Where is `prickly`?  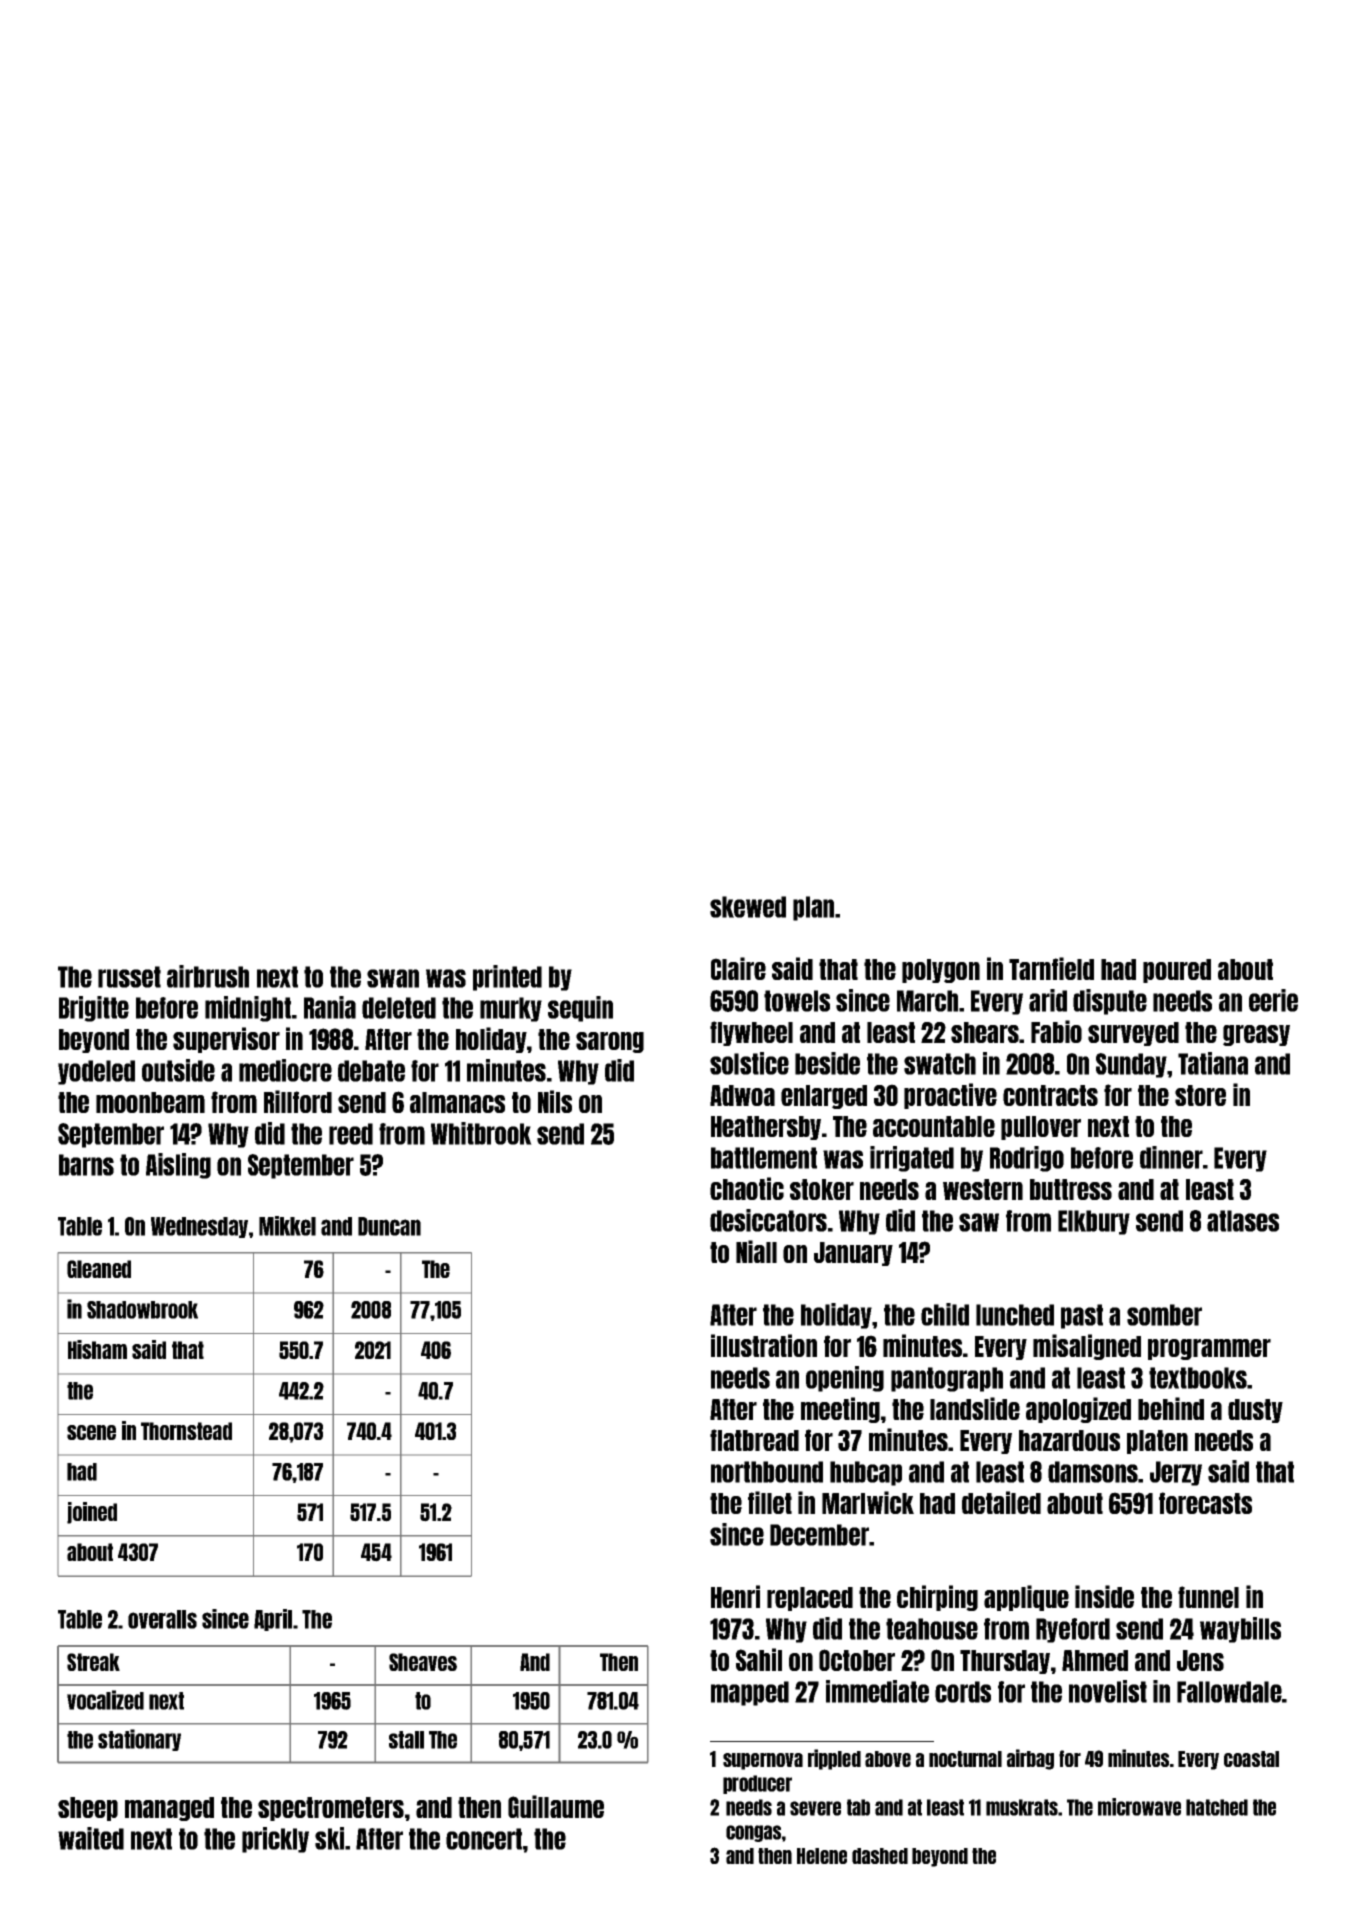
prickly is located at coordinates (275, 1840).
